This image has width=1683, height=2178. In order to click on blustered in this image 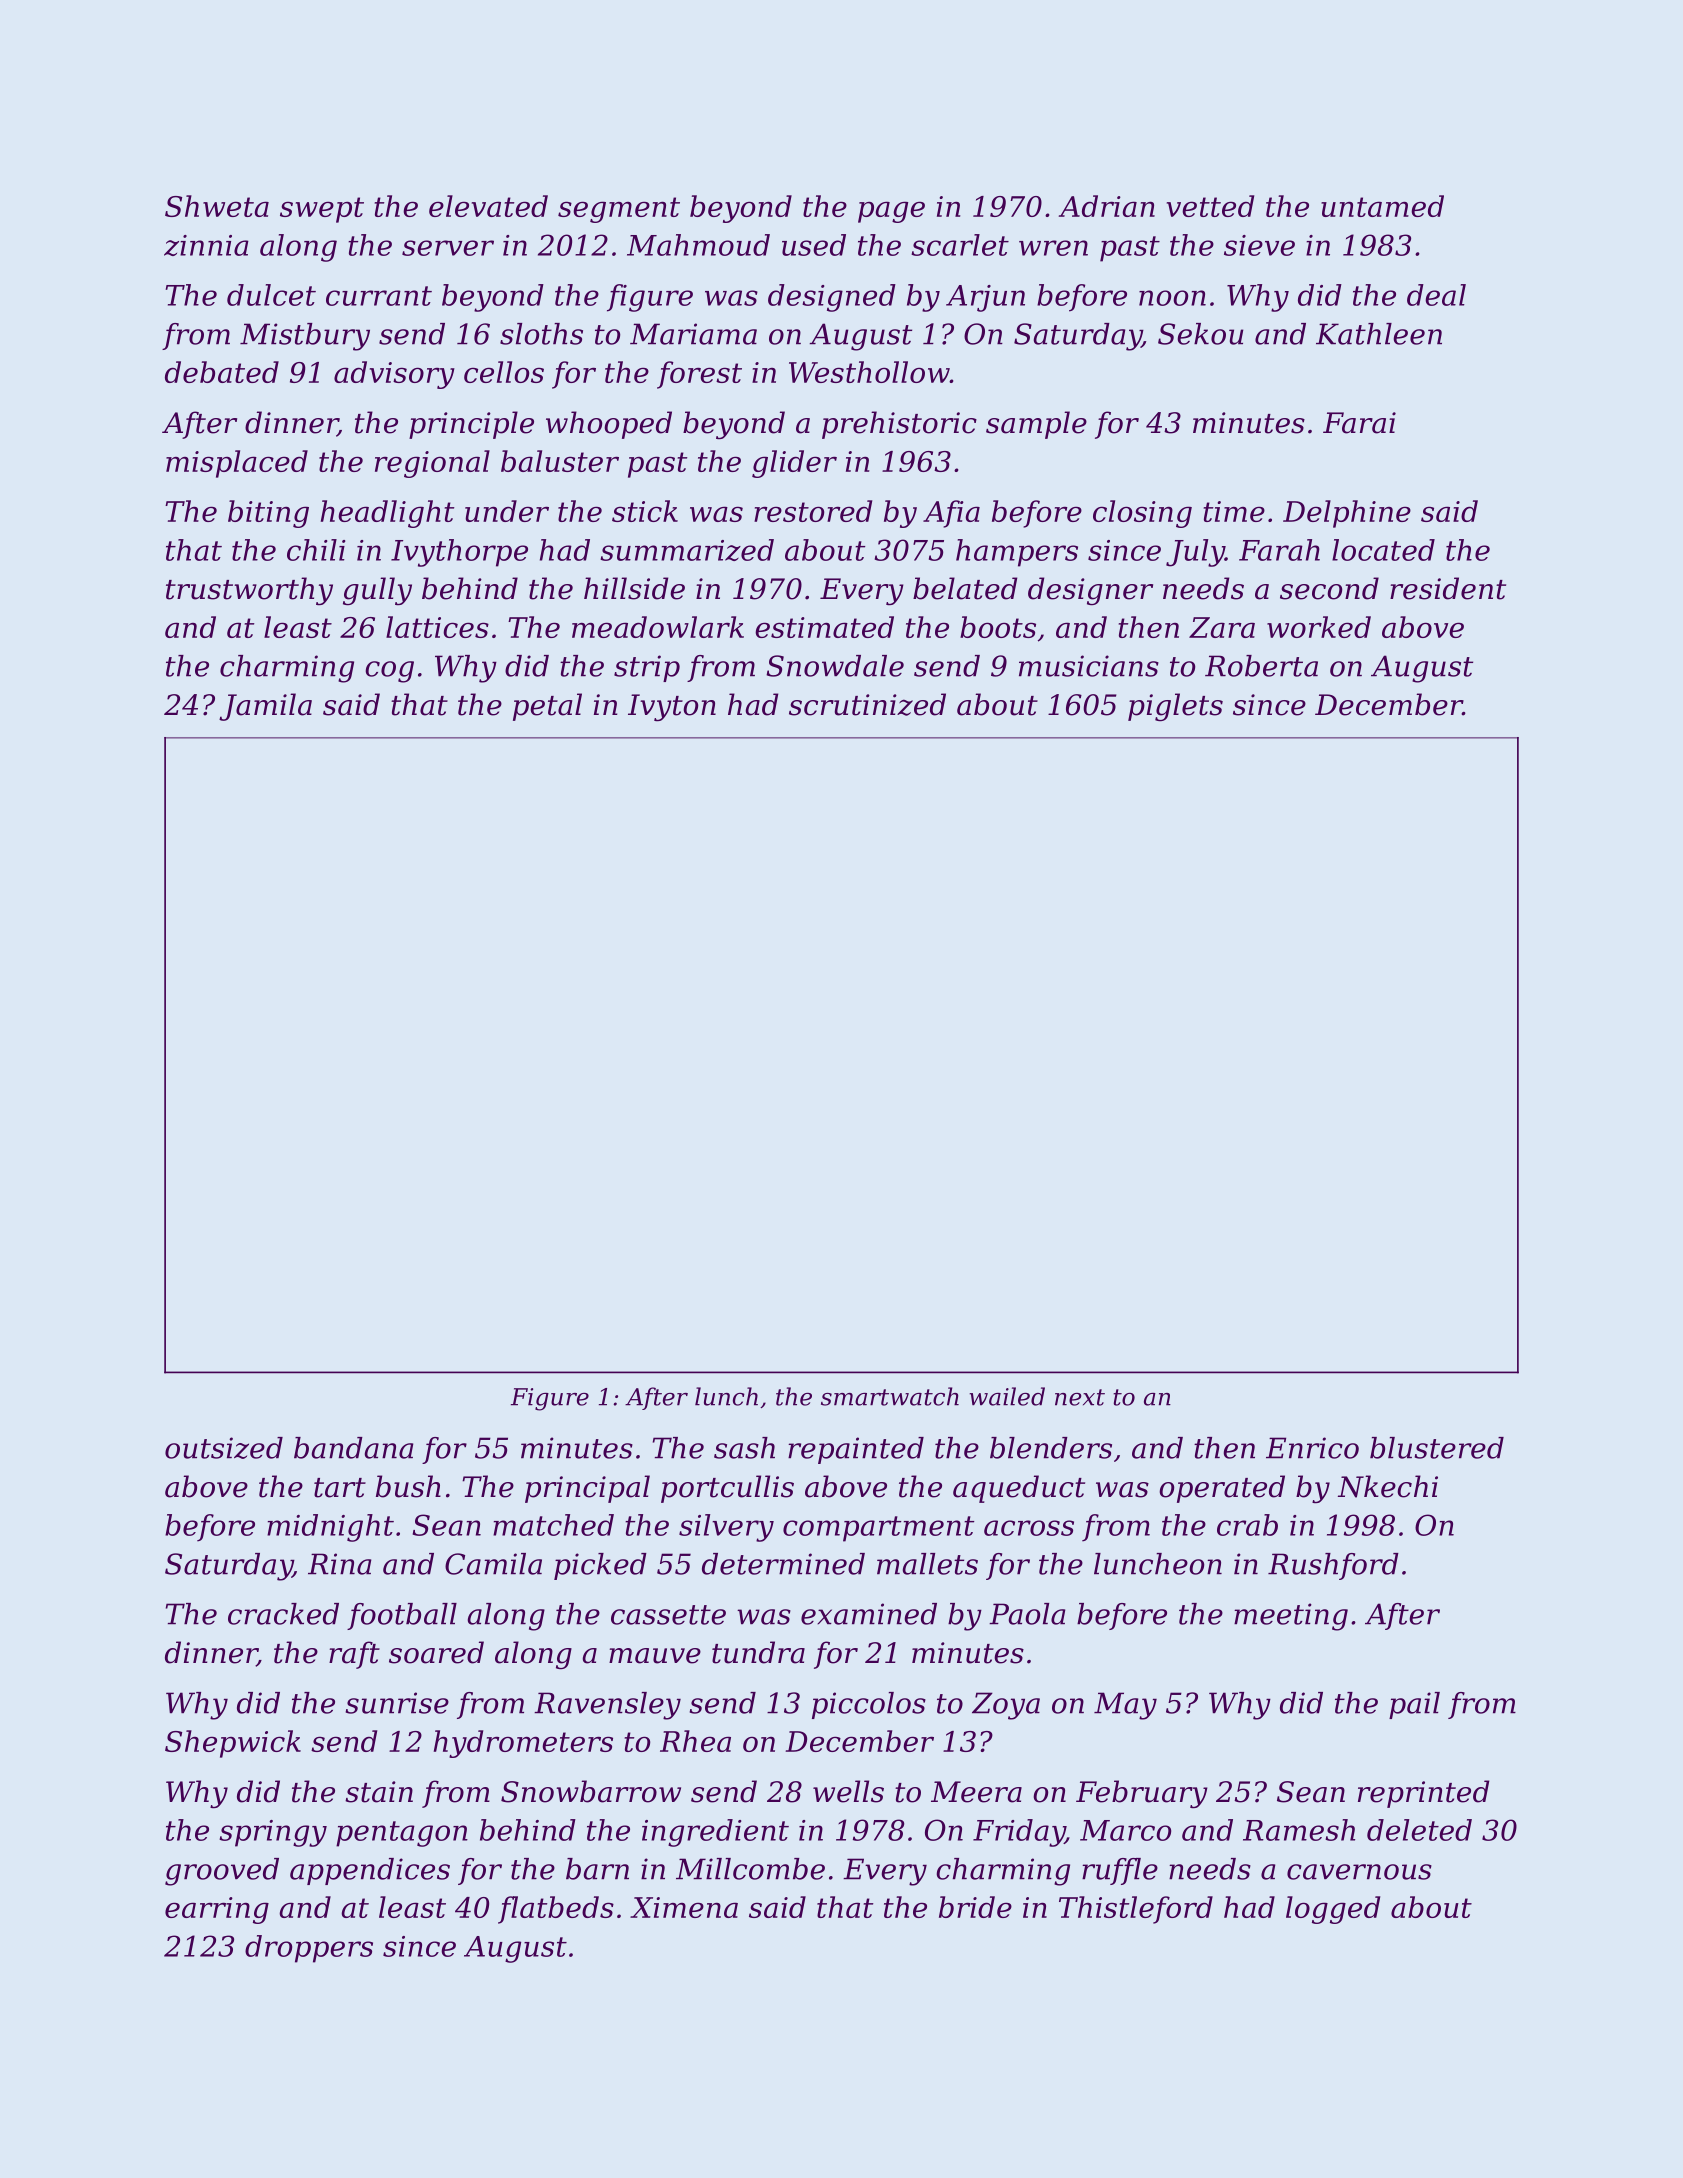, I will do `click(1437, 1448)`.
